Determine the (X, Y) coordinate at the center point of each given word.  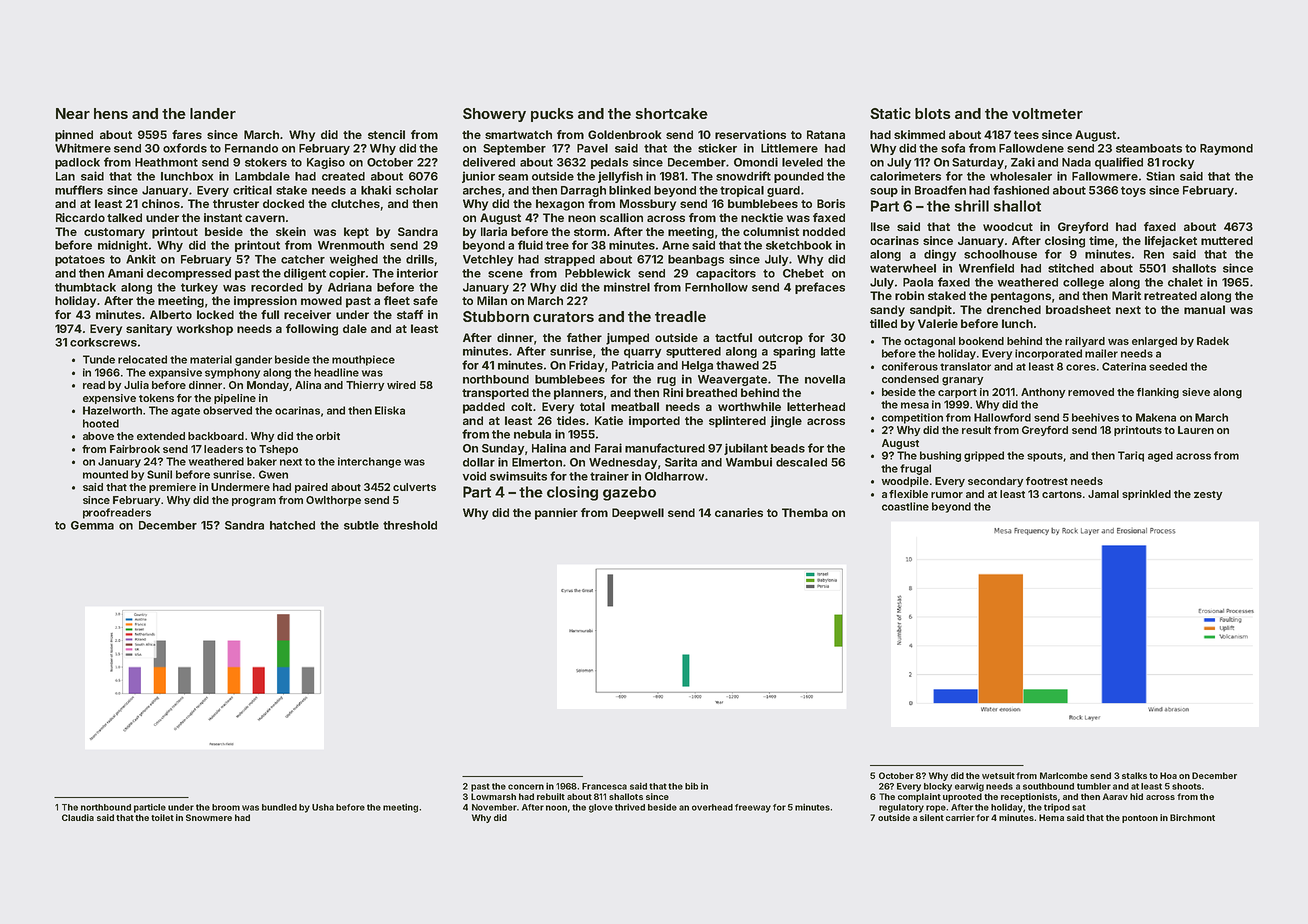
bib (691, 786)
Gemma (92, 525)
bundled (279, 807)
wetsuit (998, 775)
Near (73, 113)
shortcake (672, 113)
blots (933, 113)
